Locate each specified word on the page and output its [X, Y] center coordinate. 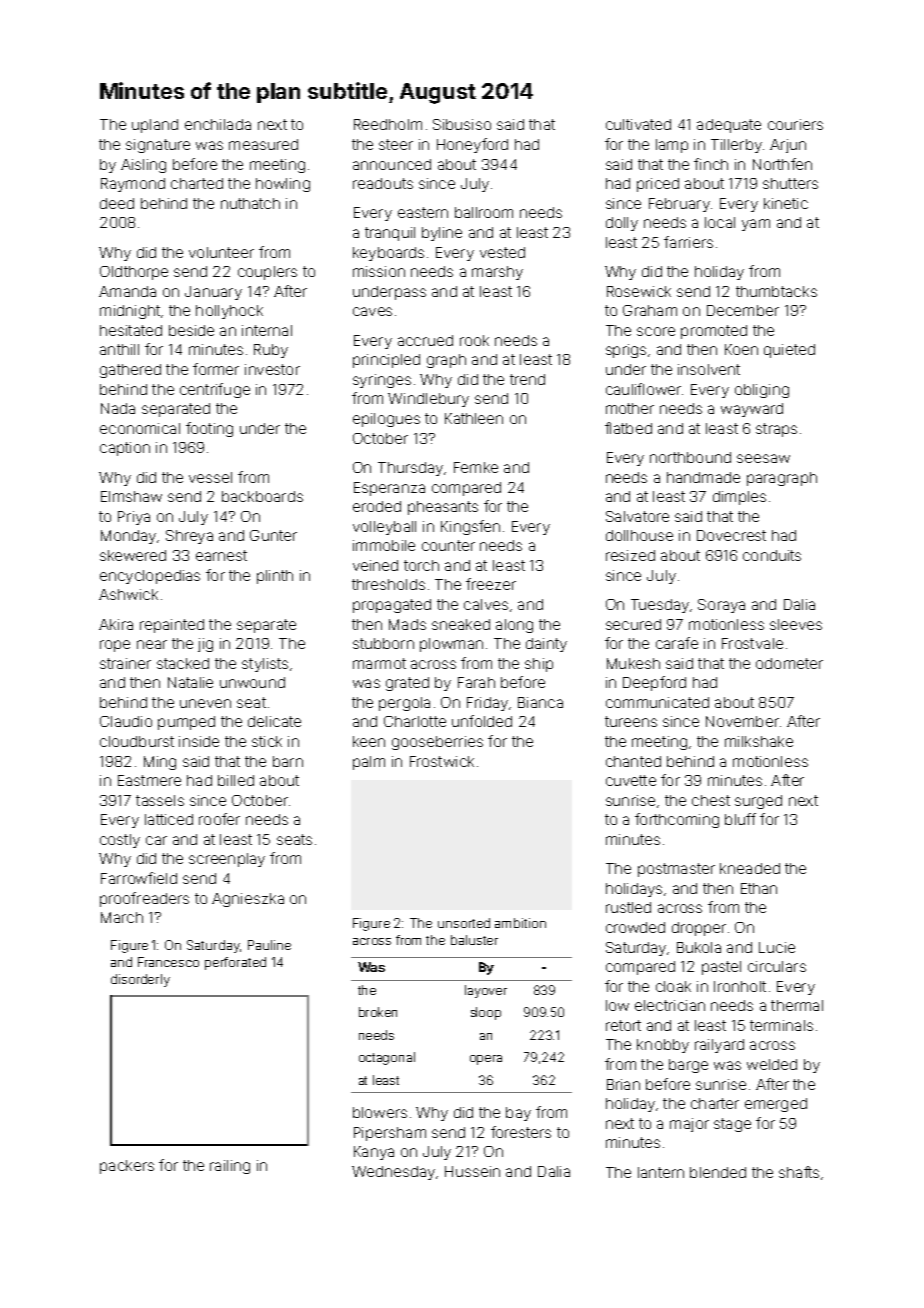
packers [127, 1167]
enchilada [218, 124]
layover [486, 991]
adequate [729, 126]
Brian [623, 1084]
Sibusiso [462, 124]
